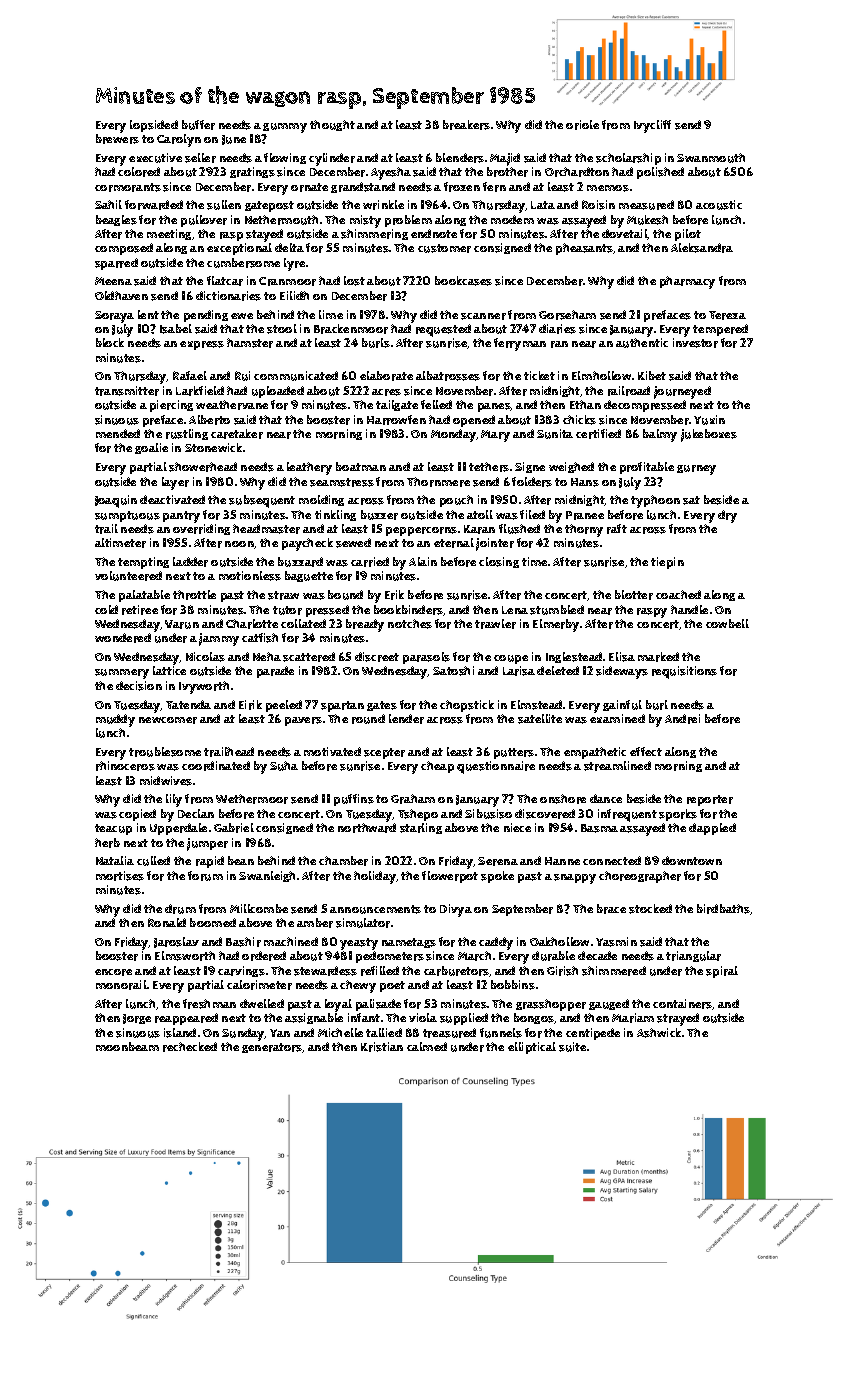 The image size is (849, 1400). What do you see at coordinates (309, 576) in the screenshot?
I see `baguette` at bounding box center [309, 576].
